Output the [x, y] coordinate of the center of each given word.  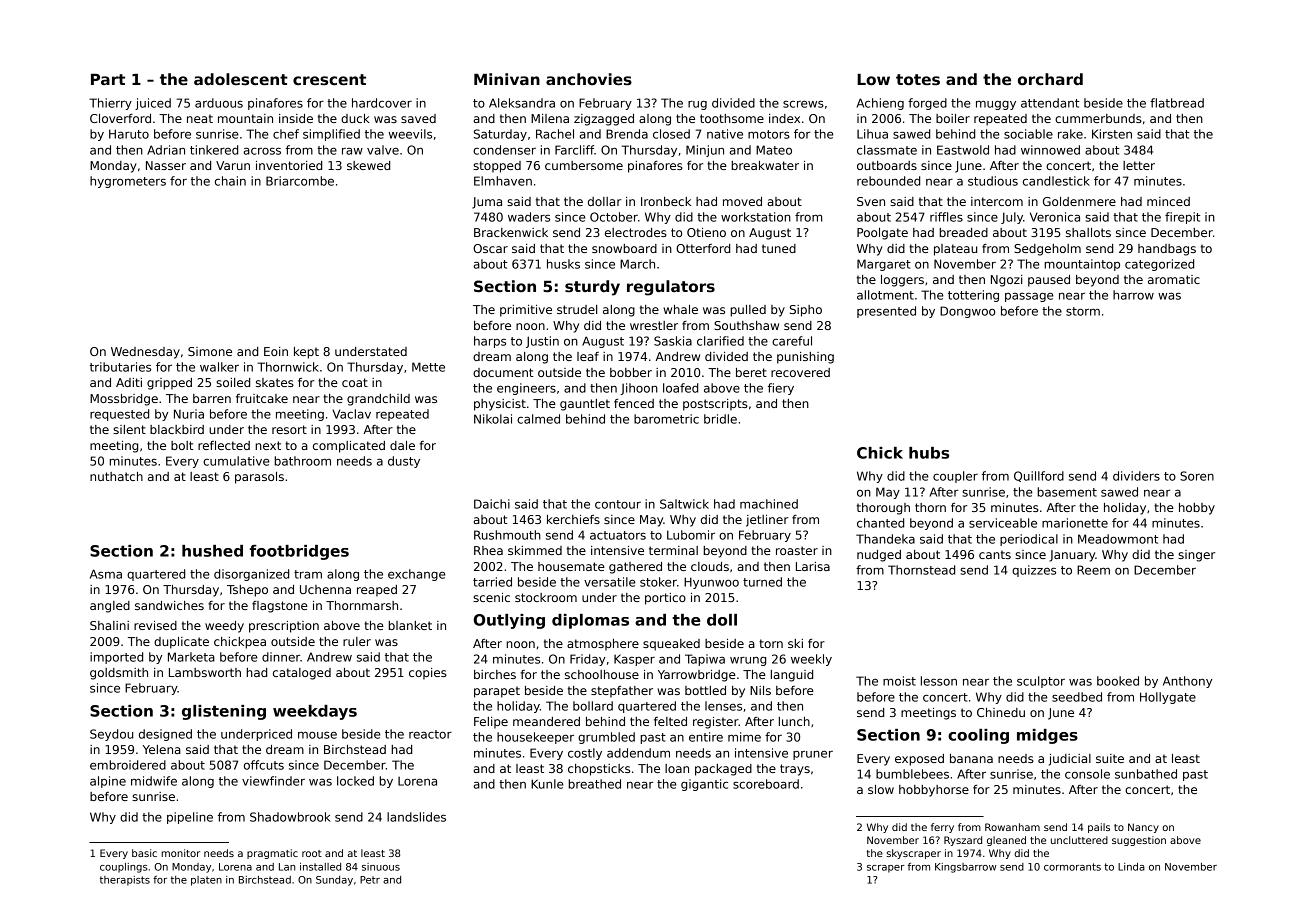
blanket [410, 625]
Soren [1197, 476]
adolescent [241, 79]
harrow [1133, 295]
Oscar [490, 248]
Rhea [488, 550]
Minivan [507, 79]
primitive [526, 311]
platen [206, 881]
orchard [1050, 79]
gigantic [704, 785]
